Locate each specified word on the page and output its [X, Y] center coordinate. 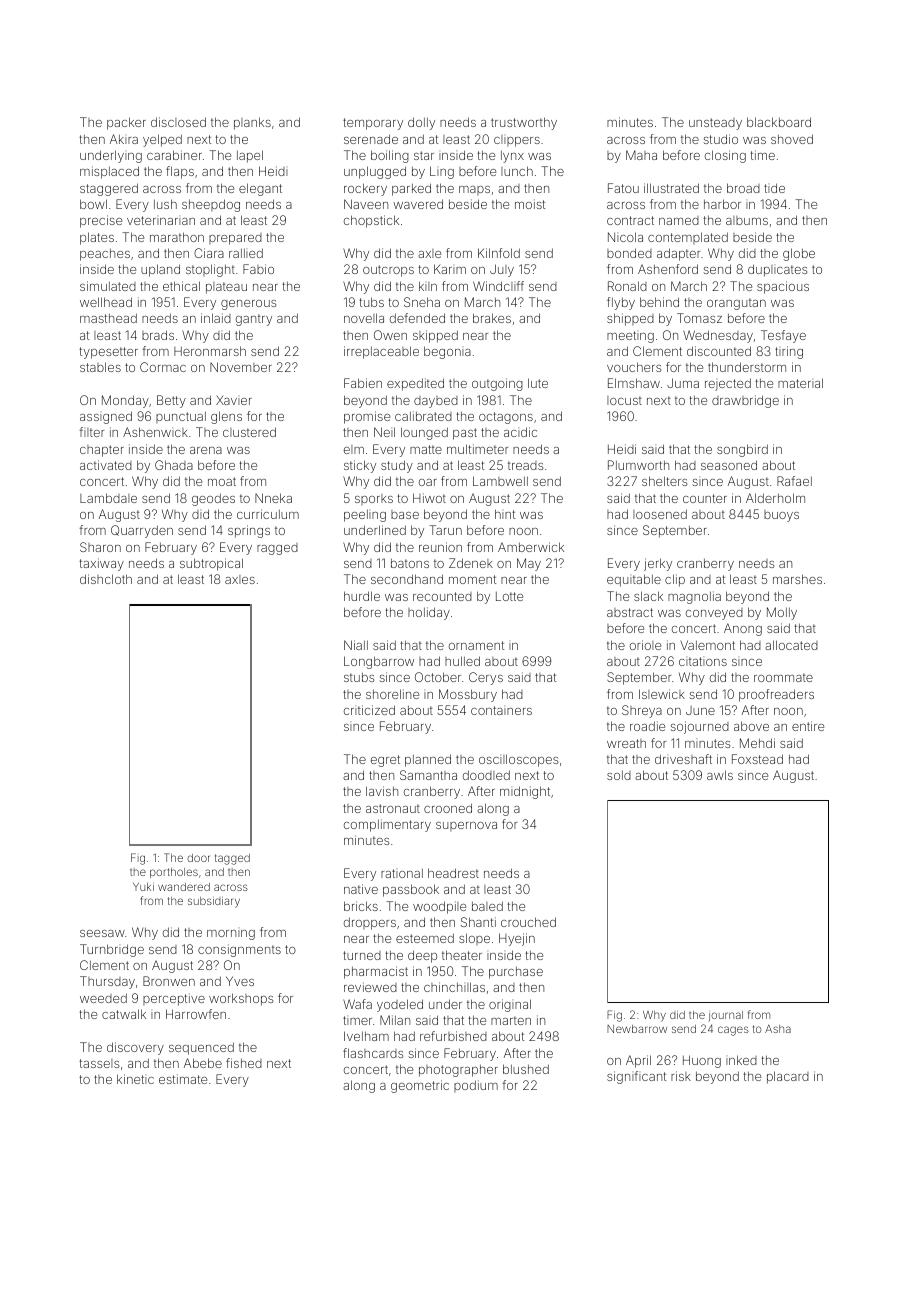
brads [158, 335]
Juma [683, 383]
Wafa [357, 1004]
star [424, 155]
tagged [232, 859]
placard [788, 1077]
